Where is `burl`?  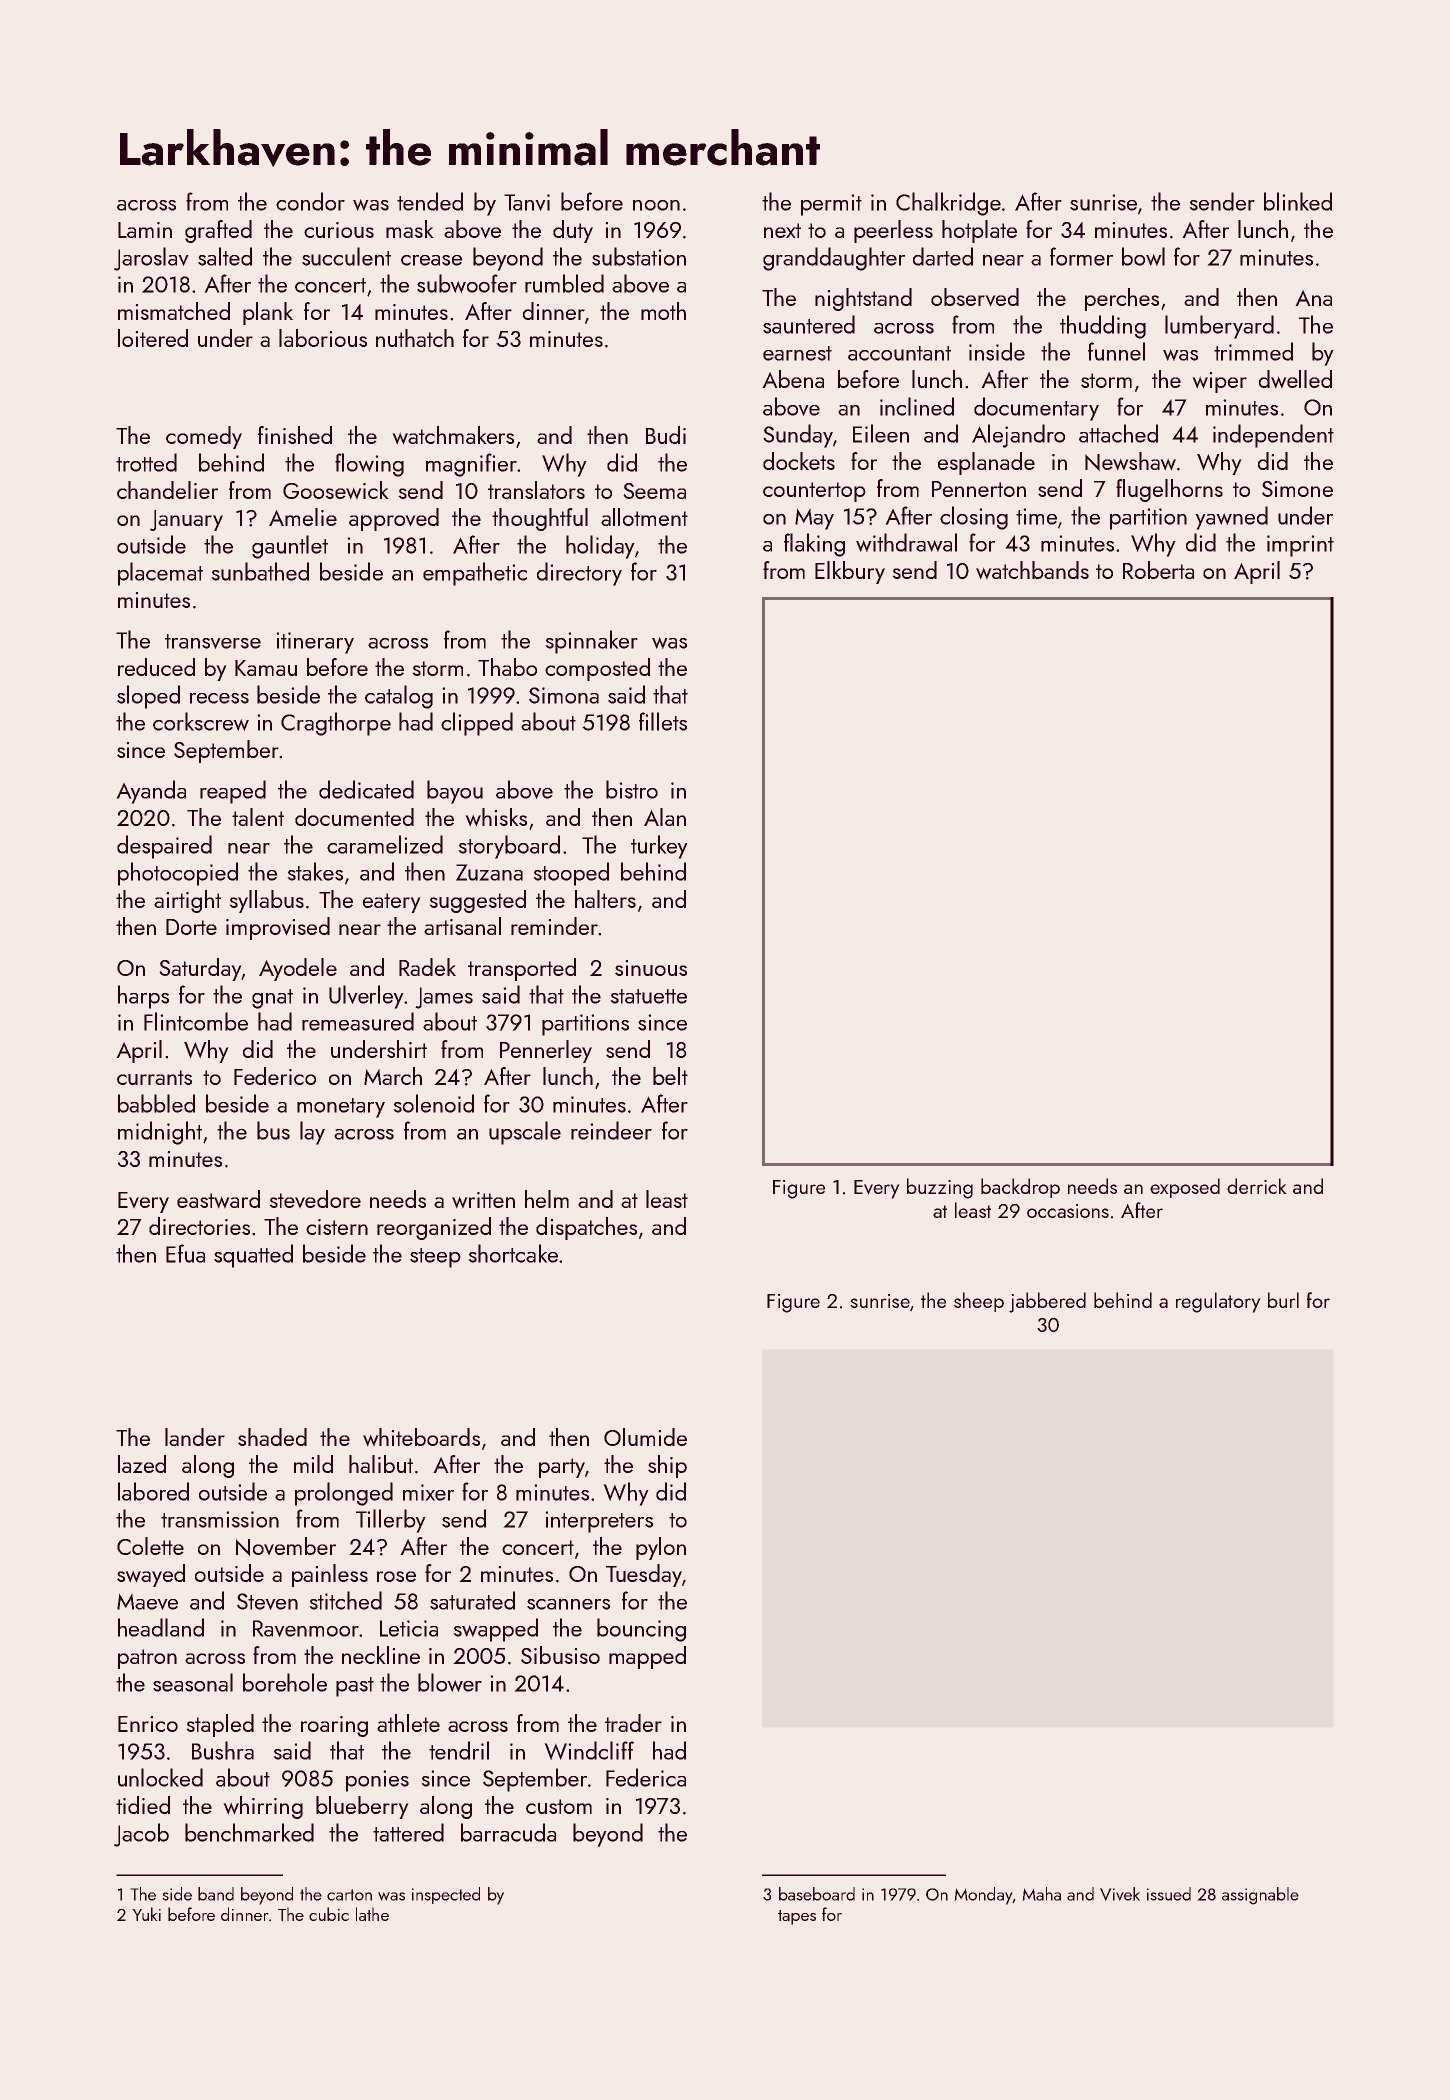
burl is located at coordinates (1283, 1300).
